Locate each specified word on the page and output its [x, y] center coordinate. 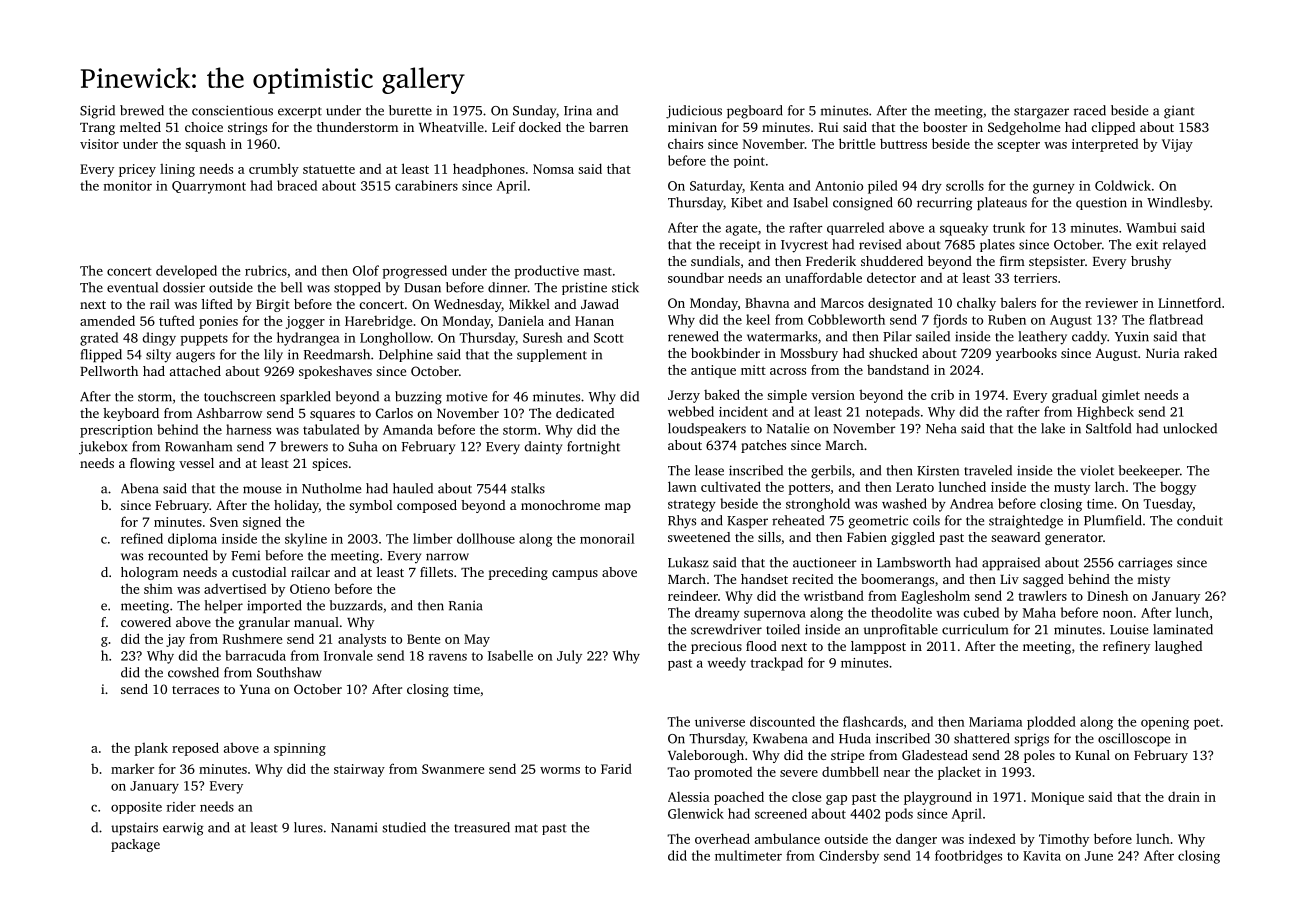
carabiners [426, 185]
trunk [1009, 227]
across [788, 371]
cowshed [193, 672]
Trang [97, 129]
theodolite [901, 612]
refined [142, 538]
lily [273, 356]
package [135, 845]
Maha [1039, 612]
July [569, 657]
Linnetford [1189, 302]
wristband [834, 595]
